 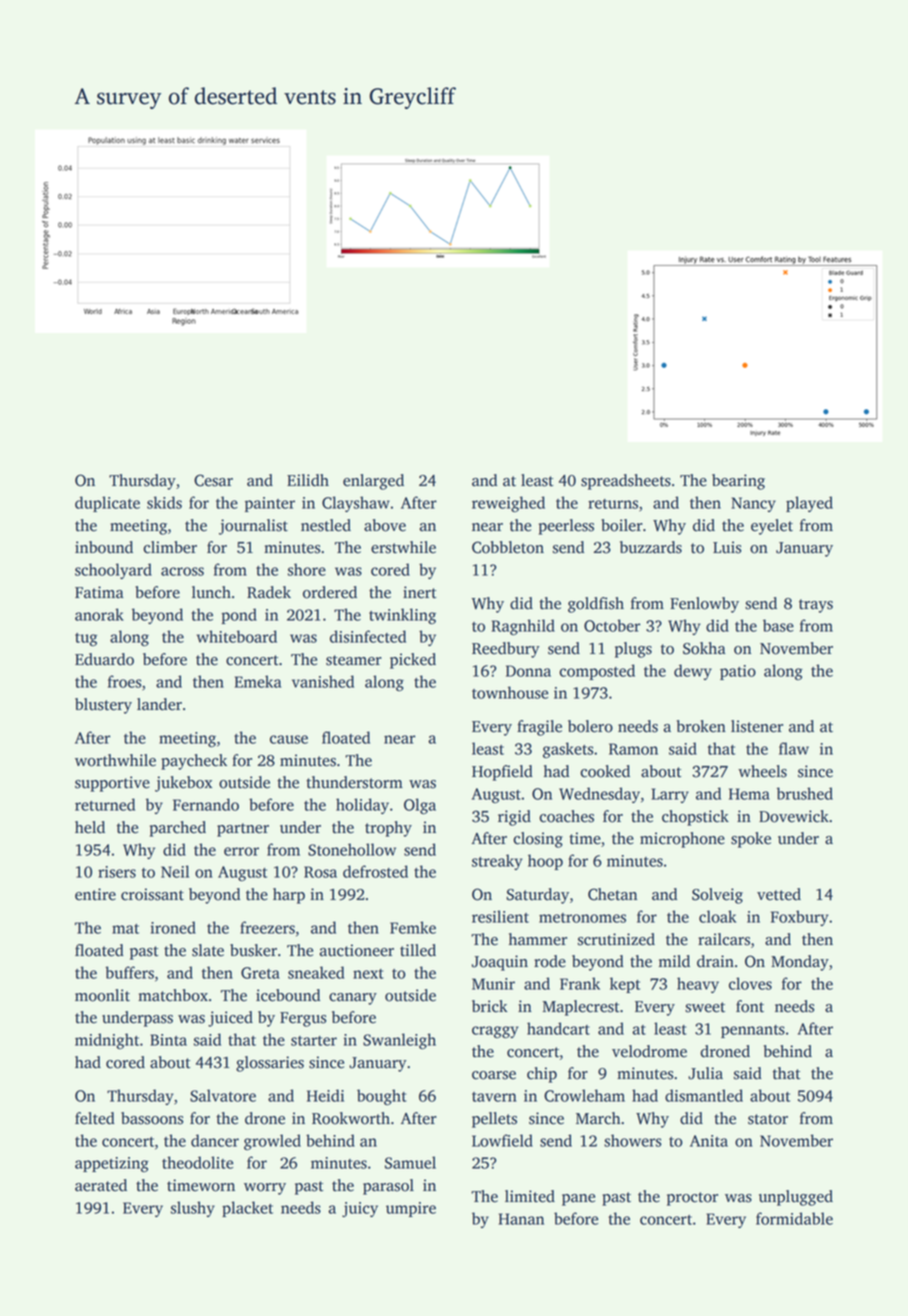 What do you see at coordinates (258, 681) in the screenshot?
I see `Emeka` at bounding box center [258, 681].
